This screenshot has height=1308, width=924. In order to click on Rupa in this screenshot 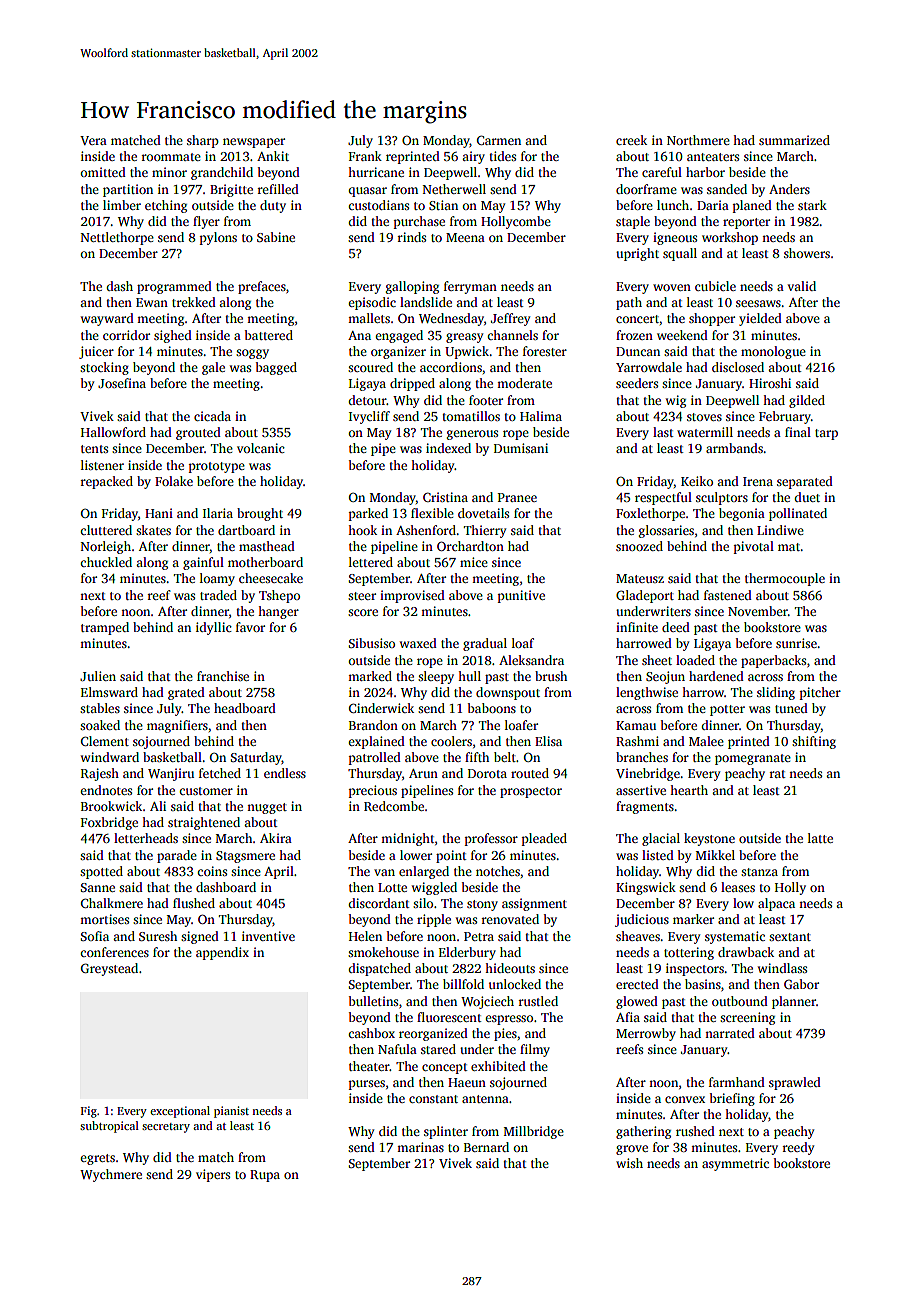, I will do `click(265, 1176)`.
